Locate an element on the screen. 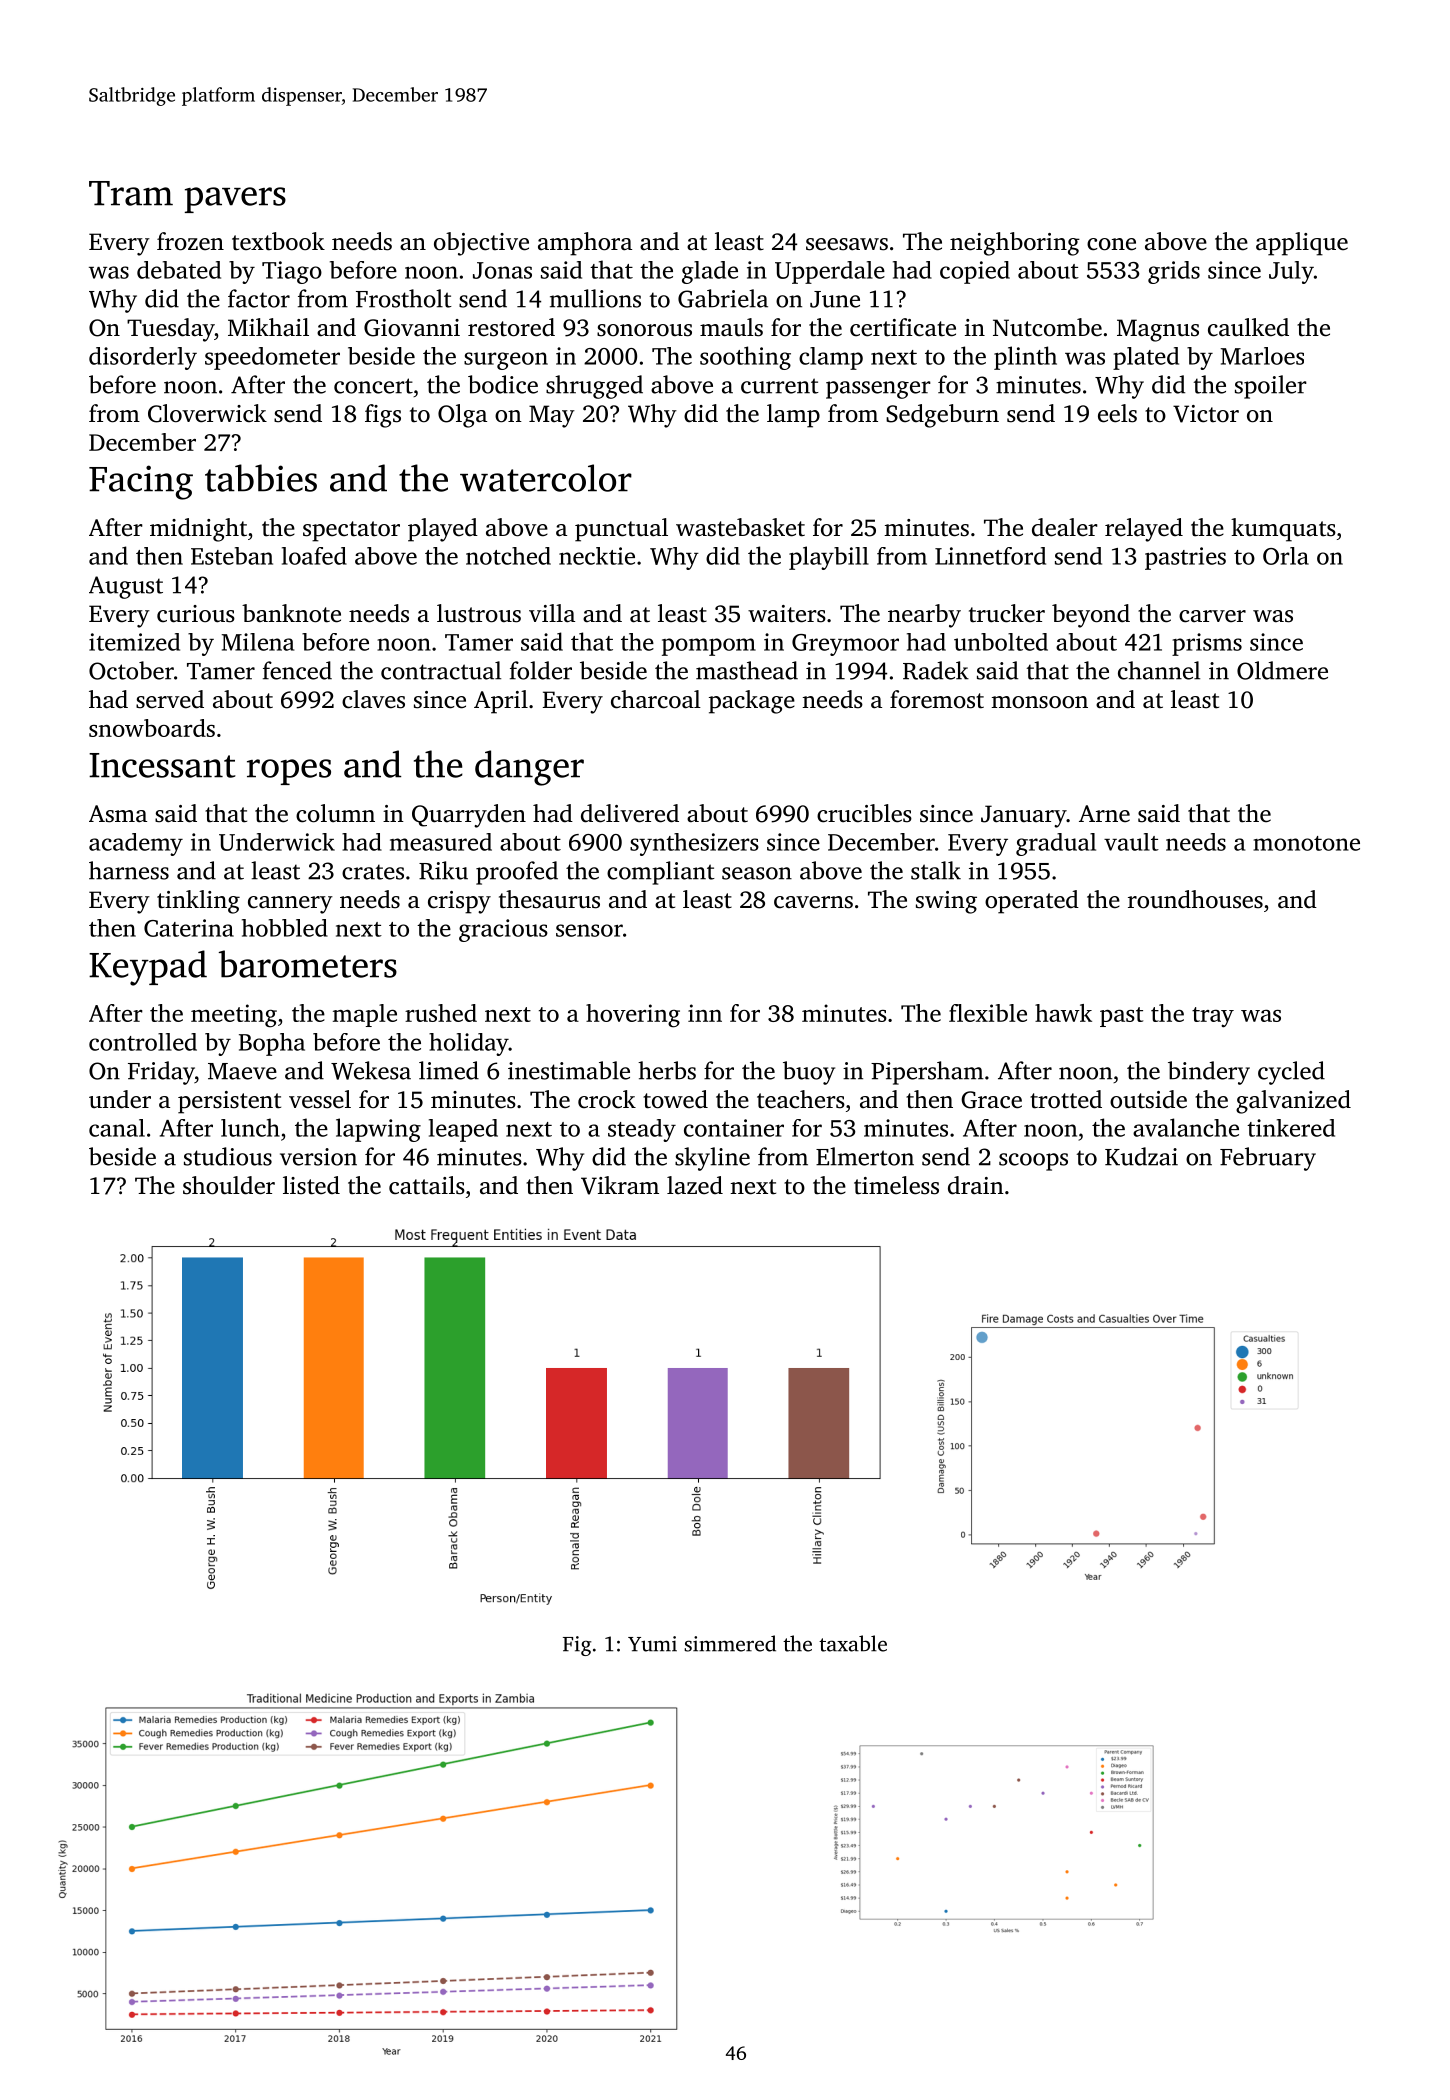 The width and height of the screenshot is (1450, 2100). listed is located at coordinates (311, 1185).
